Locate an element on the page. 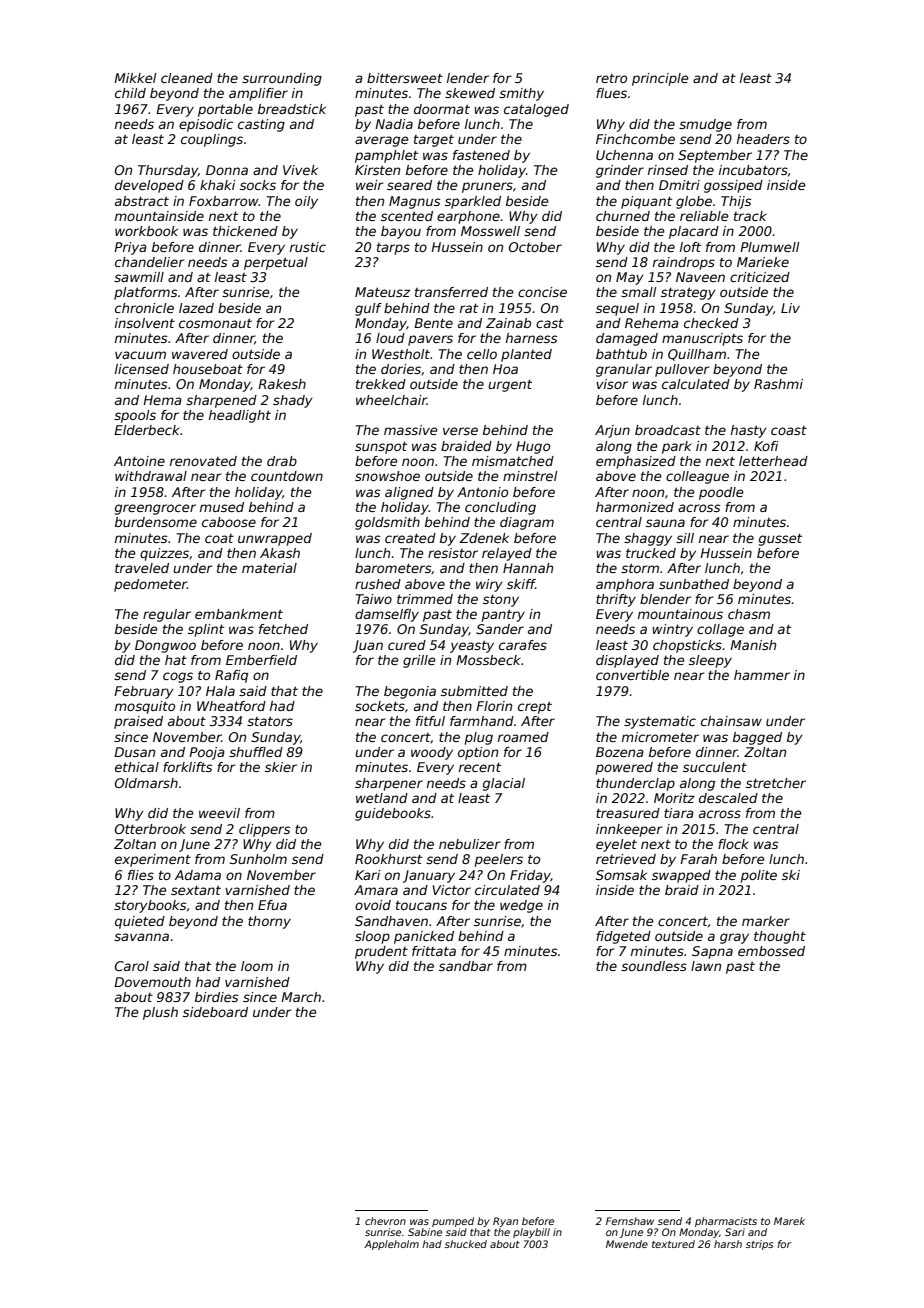 The image size is (924, 1308). checked is located at coordinates (711, 323).
